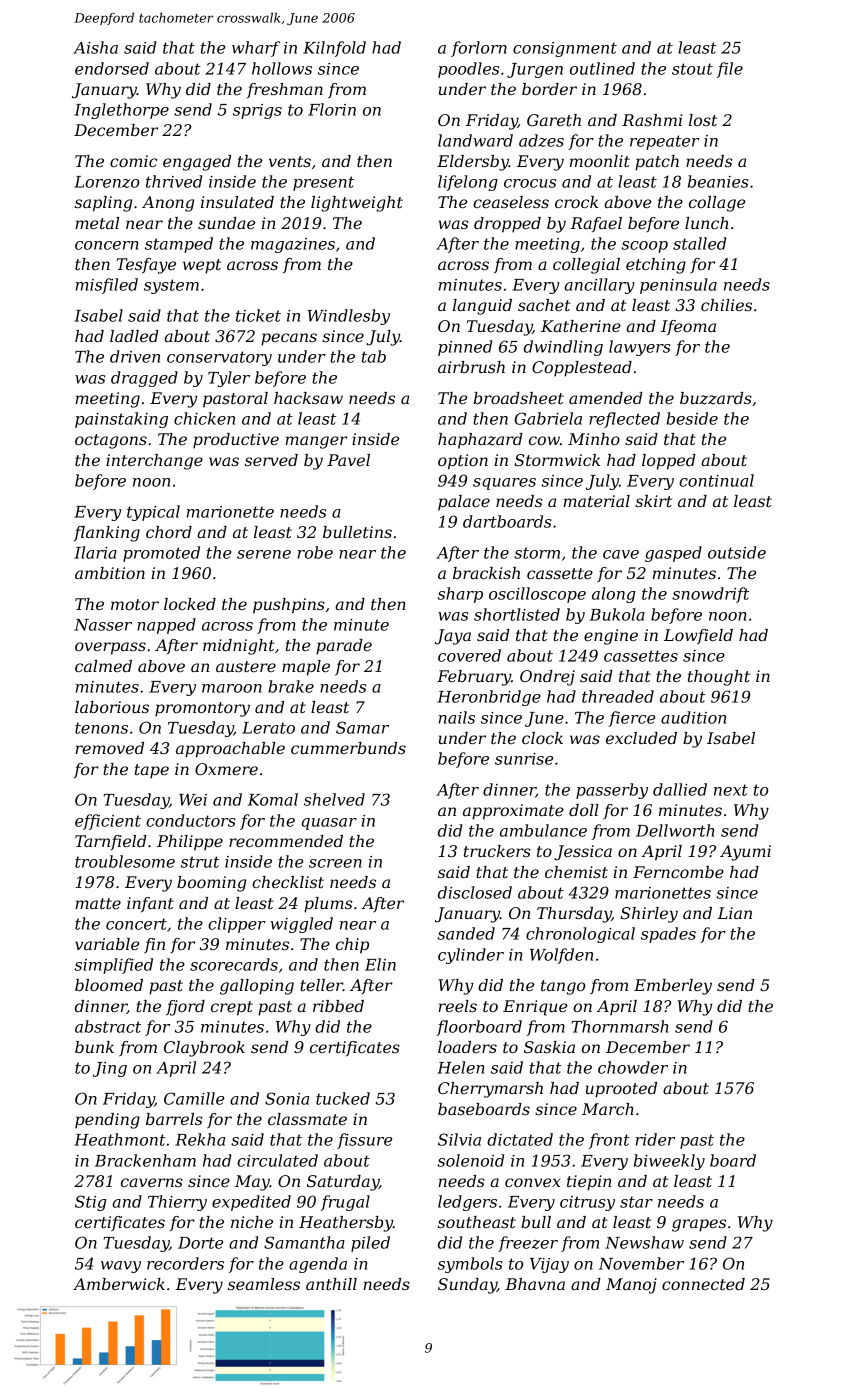 Image resolution: width=849 pixels, height=1400 pixels. I want to click on Bhavna, so click(535, 1284).
